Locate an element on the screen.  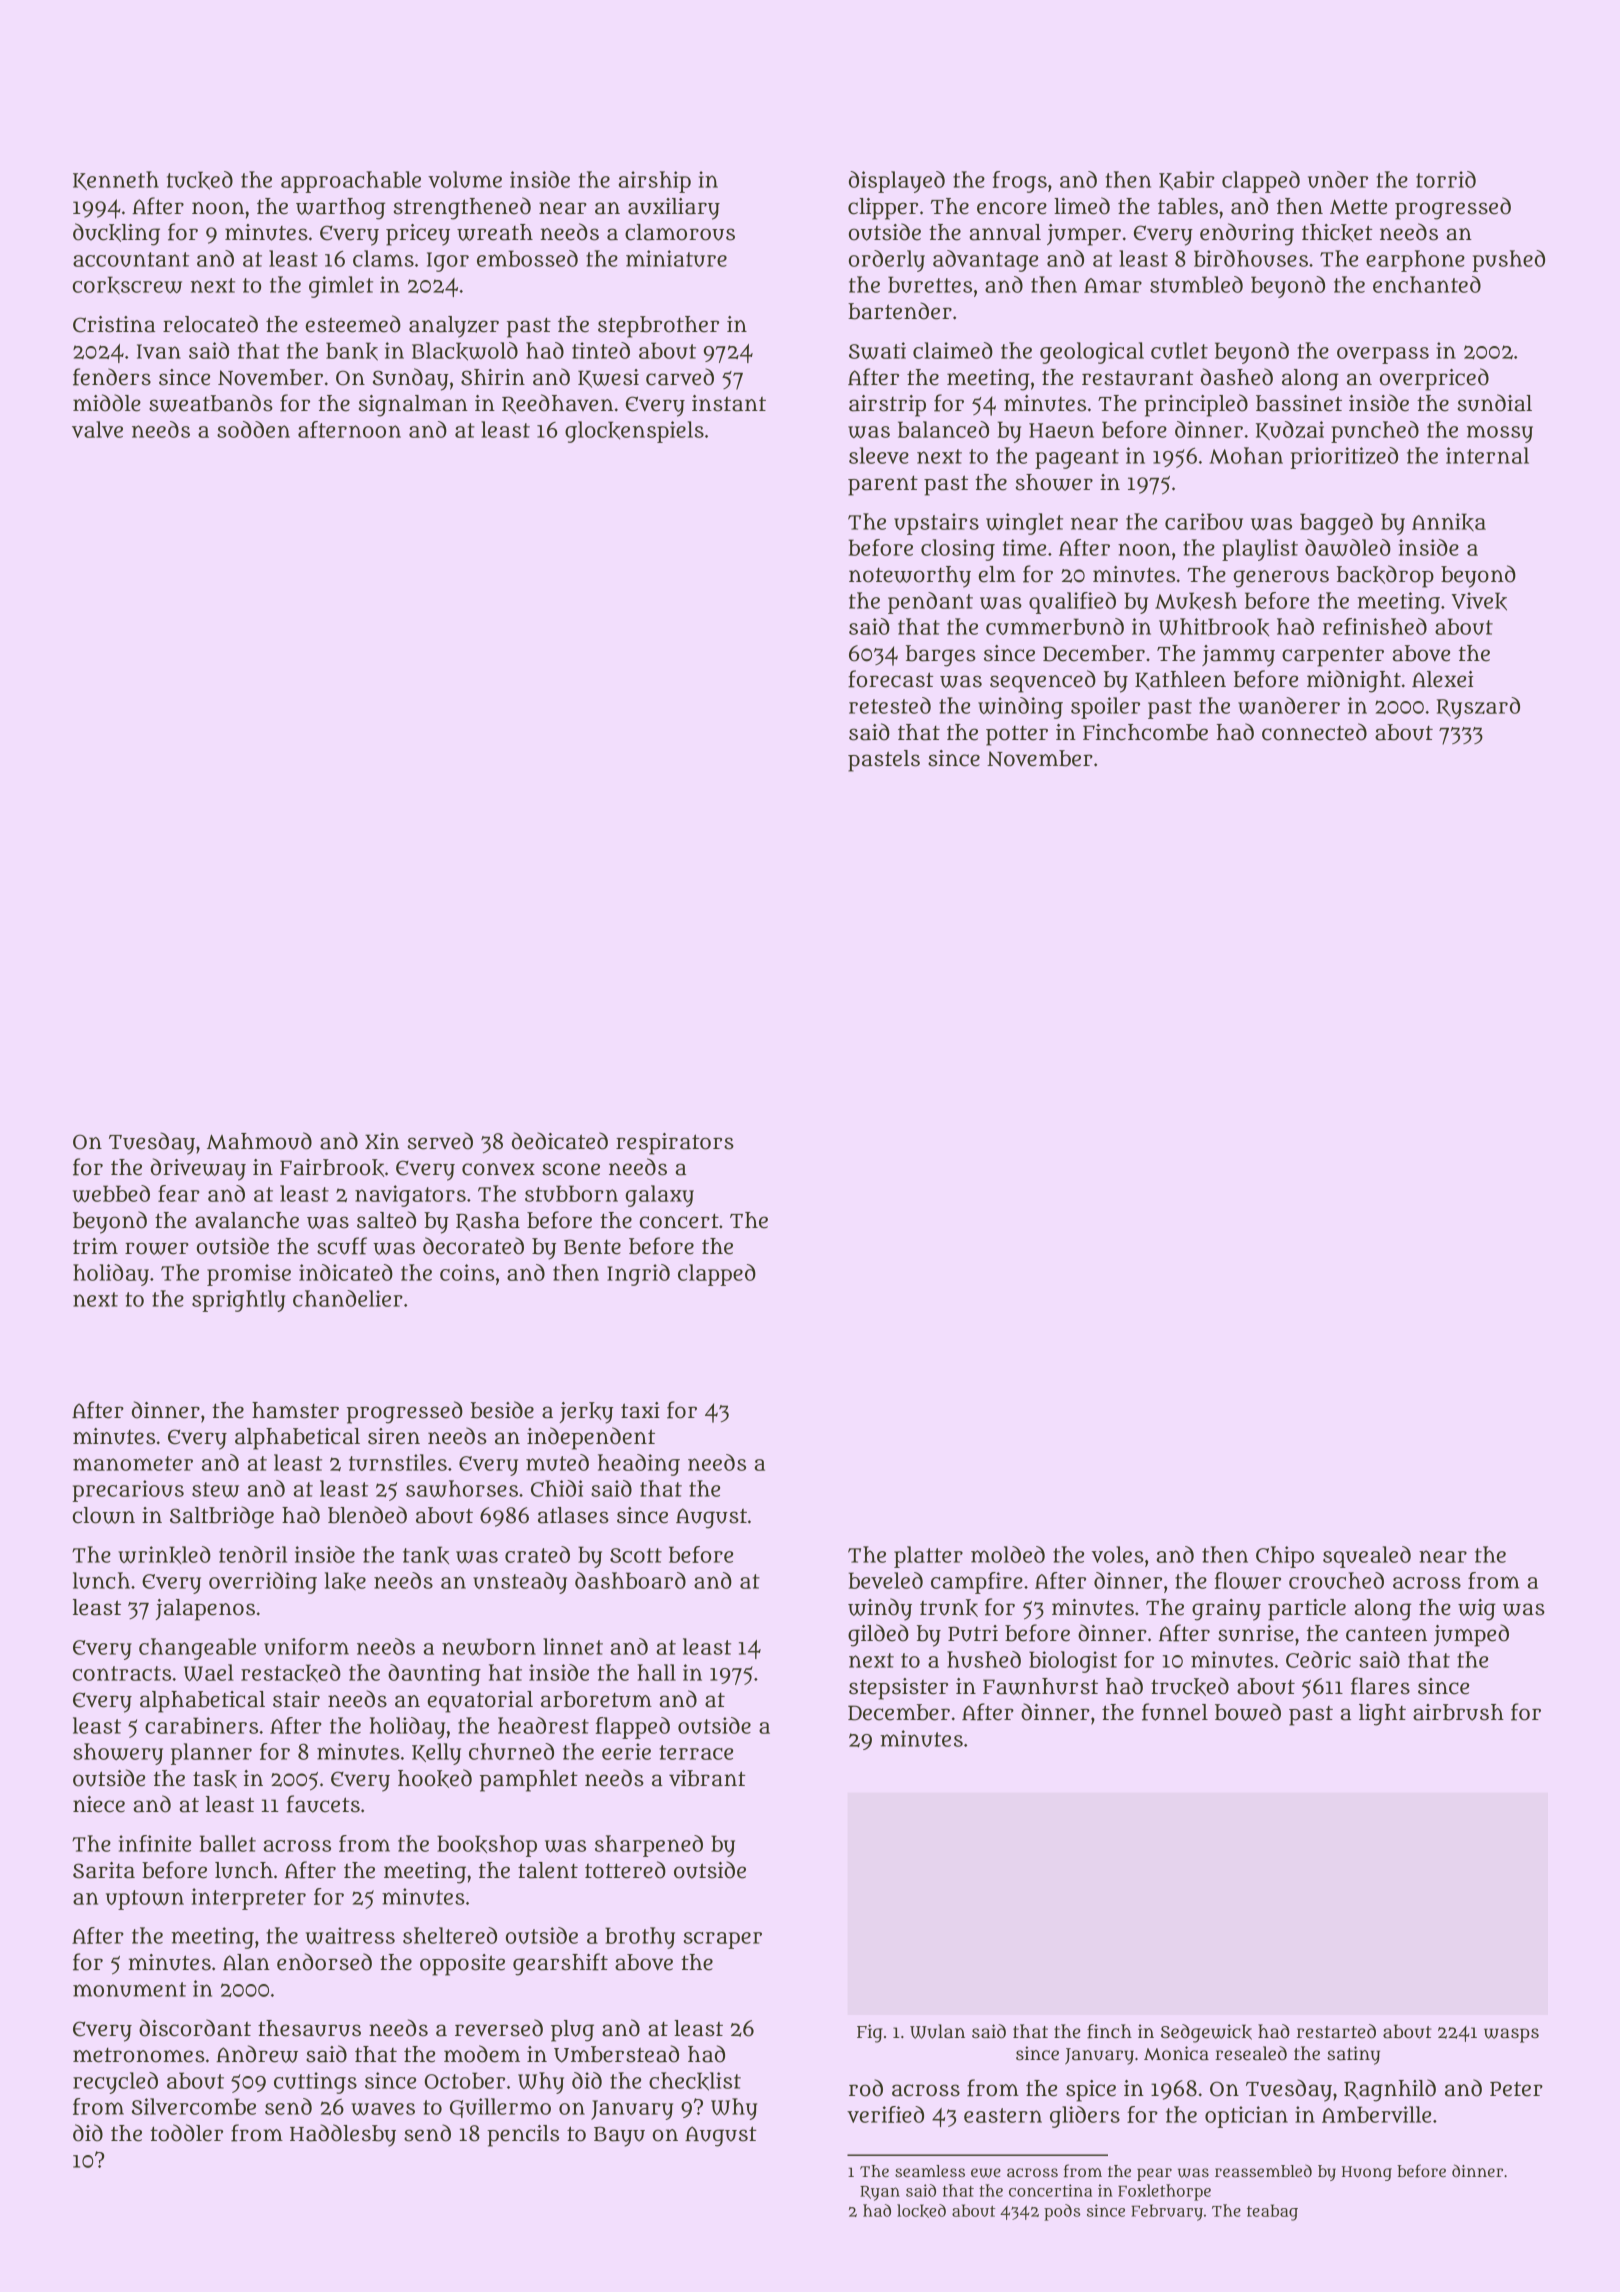
Mahmoud is located at coordinates (259, 1141).
